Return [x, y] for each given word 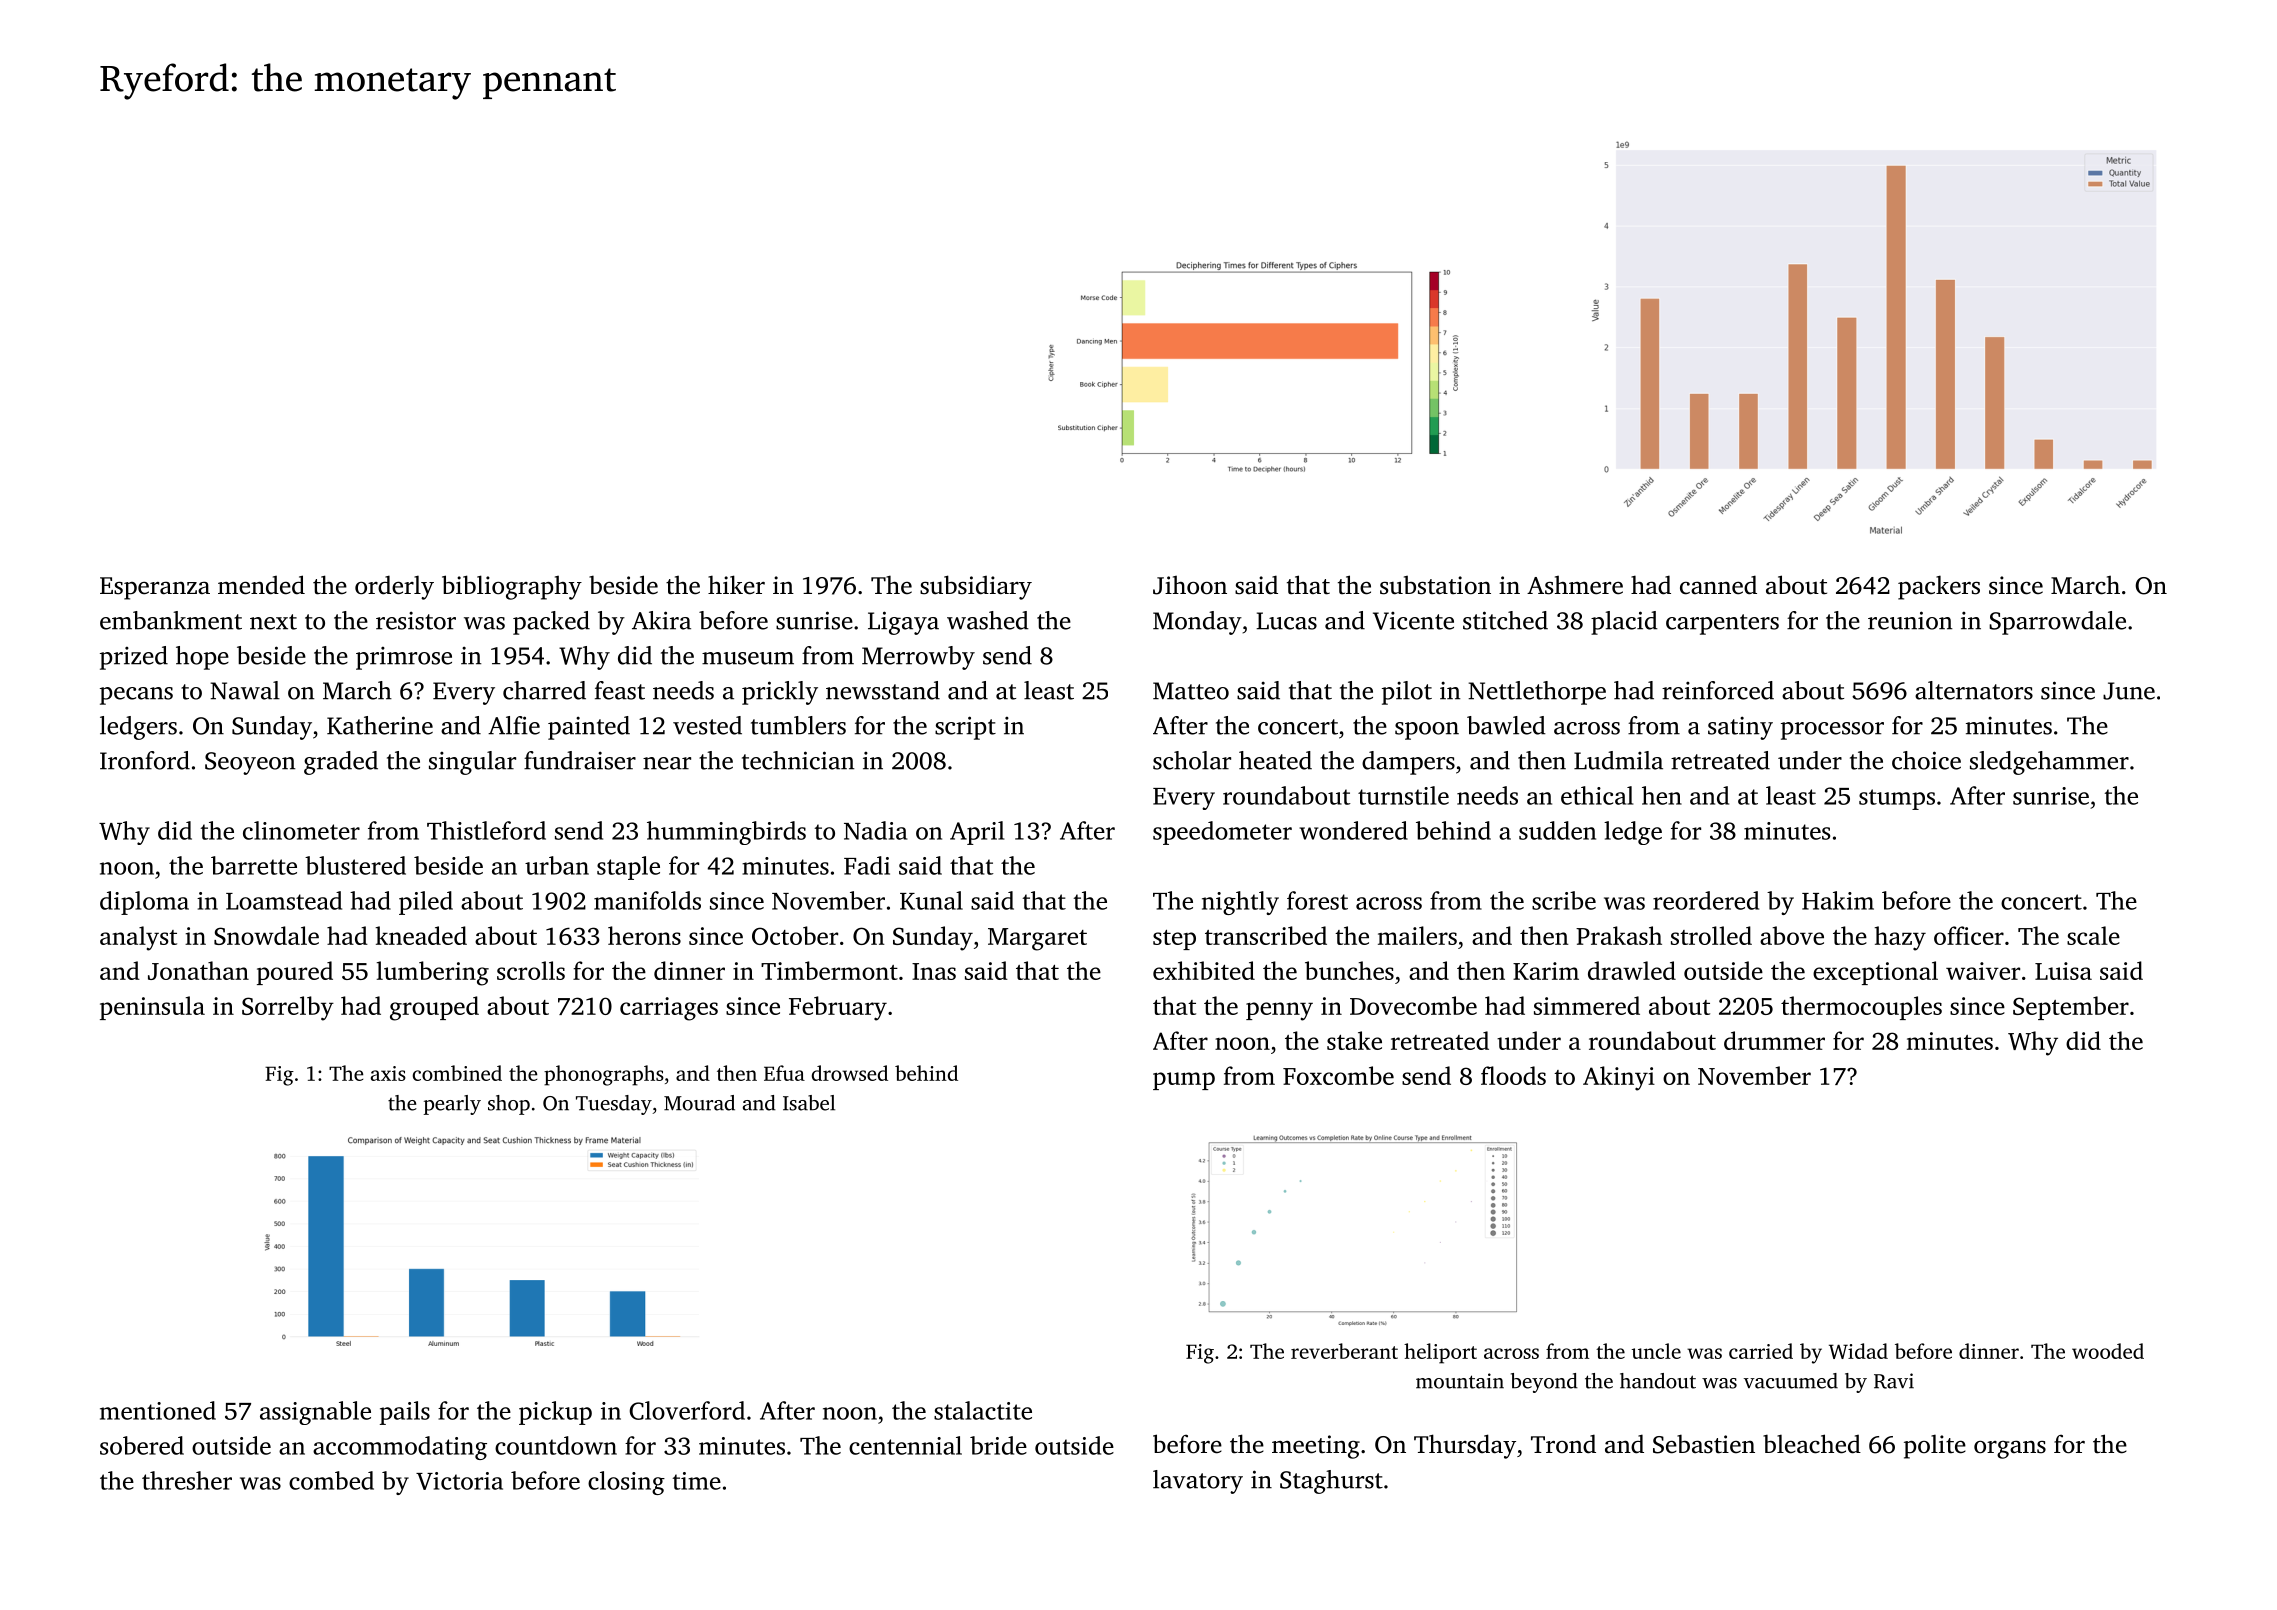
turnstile [1403, 795]
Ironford [145, 760]
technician [798, 760]
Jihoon [1190, 585]
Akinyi [1619, 1078]
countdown [556, 1445]
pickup [555, 1413]
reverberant [1344, 1351]
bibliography [512, 587]
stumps [1897, 799]
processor [1832, 731]
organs [2010, 1449]
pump [1184, 1081]
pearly [452, 1105]
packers [1939, 587]
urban [557, 865]
